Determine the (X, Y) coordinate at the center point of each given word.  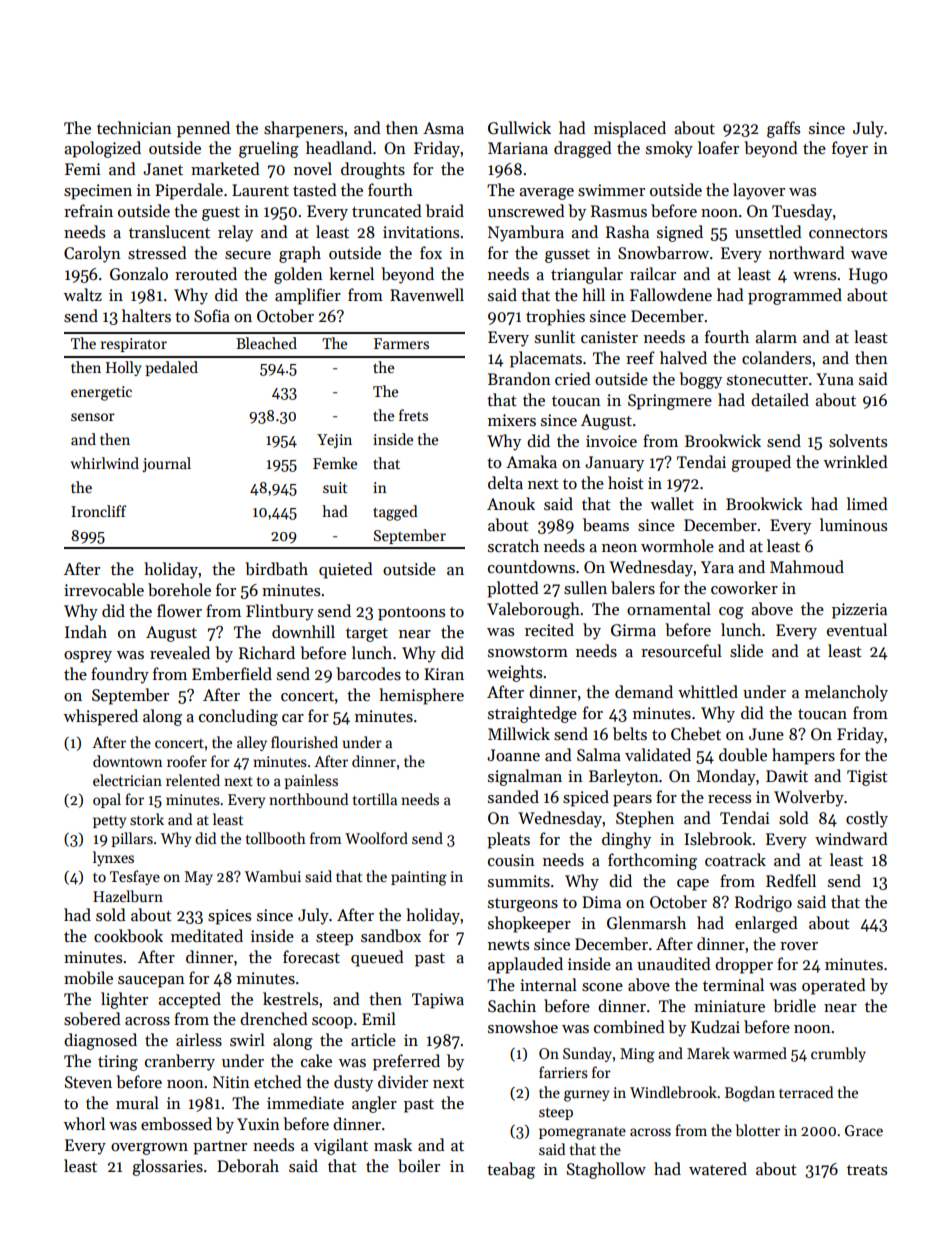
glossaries (167, 1167)
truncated (387, 210)
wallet (672, 503)
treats (867, 1170)
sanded (513, 796)
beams (606, 524)
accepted (189, 1000)
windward (851, 838)
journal (166, 464)
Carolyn (92, 254)
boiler (419, 1165)
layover (759, 191)
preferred (406, 1062)
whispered (101, 717)
